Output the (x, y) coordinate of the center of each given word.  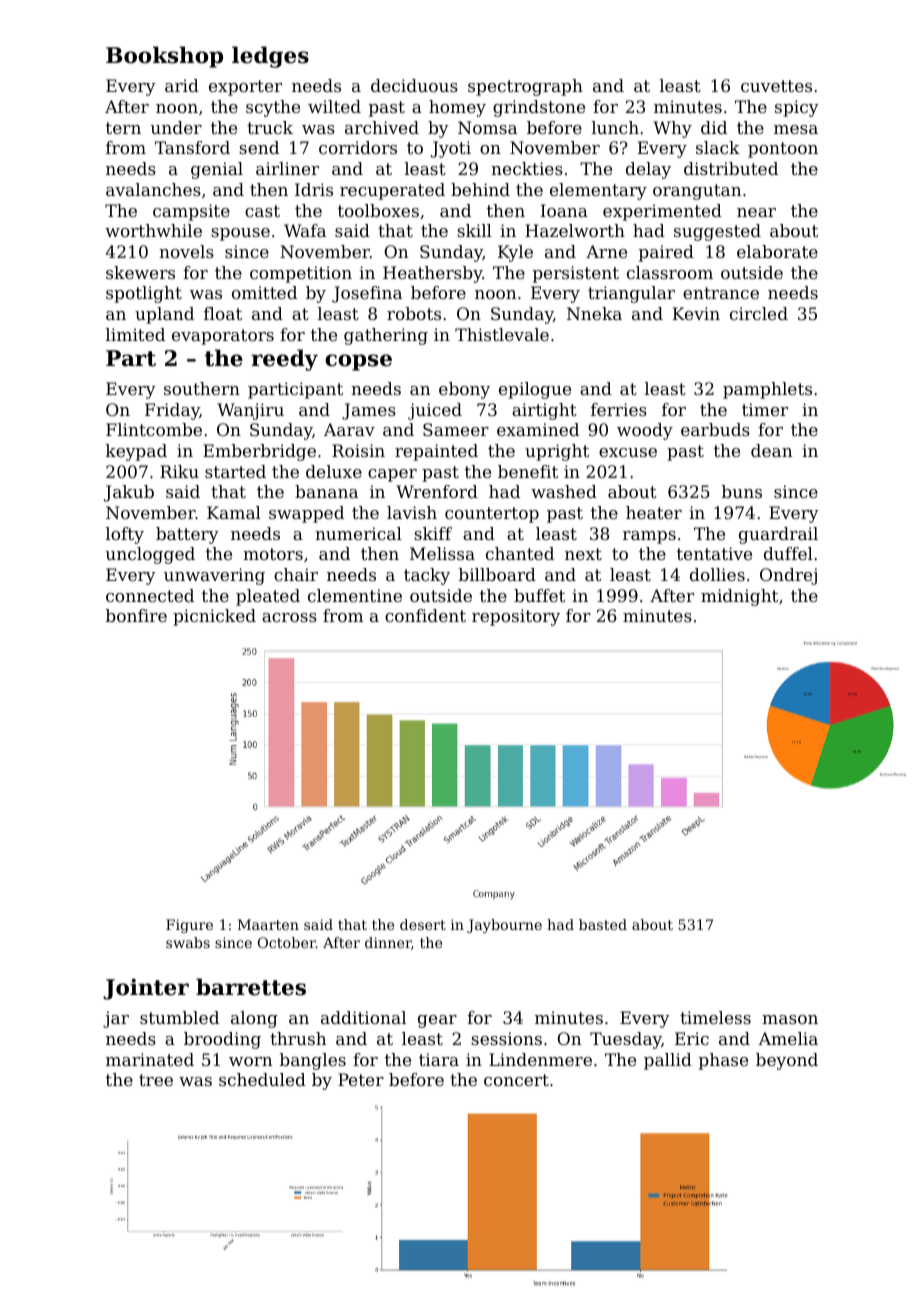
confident (425, 615)
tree (156, 1080)
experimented (662, 212)
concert (516, 1080)
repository (516, 617)
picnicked (214, 617)
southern (202, 388)
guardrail (778, 535)
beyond (787, 1061)
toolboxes (378, 210)
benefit (528, 471)
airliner (287, 168)
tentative (714, 553)
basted (603, 924)
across (289, 617)
